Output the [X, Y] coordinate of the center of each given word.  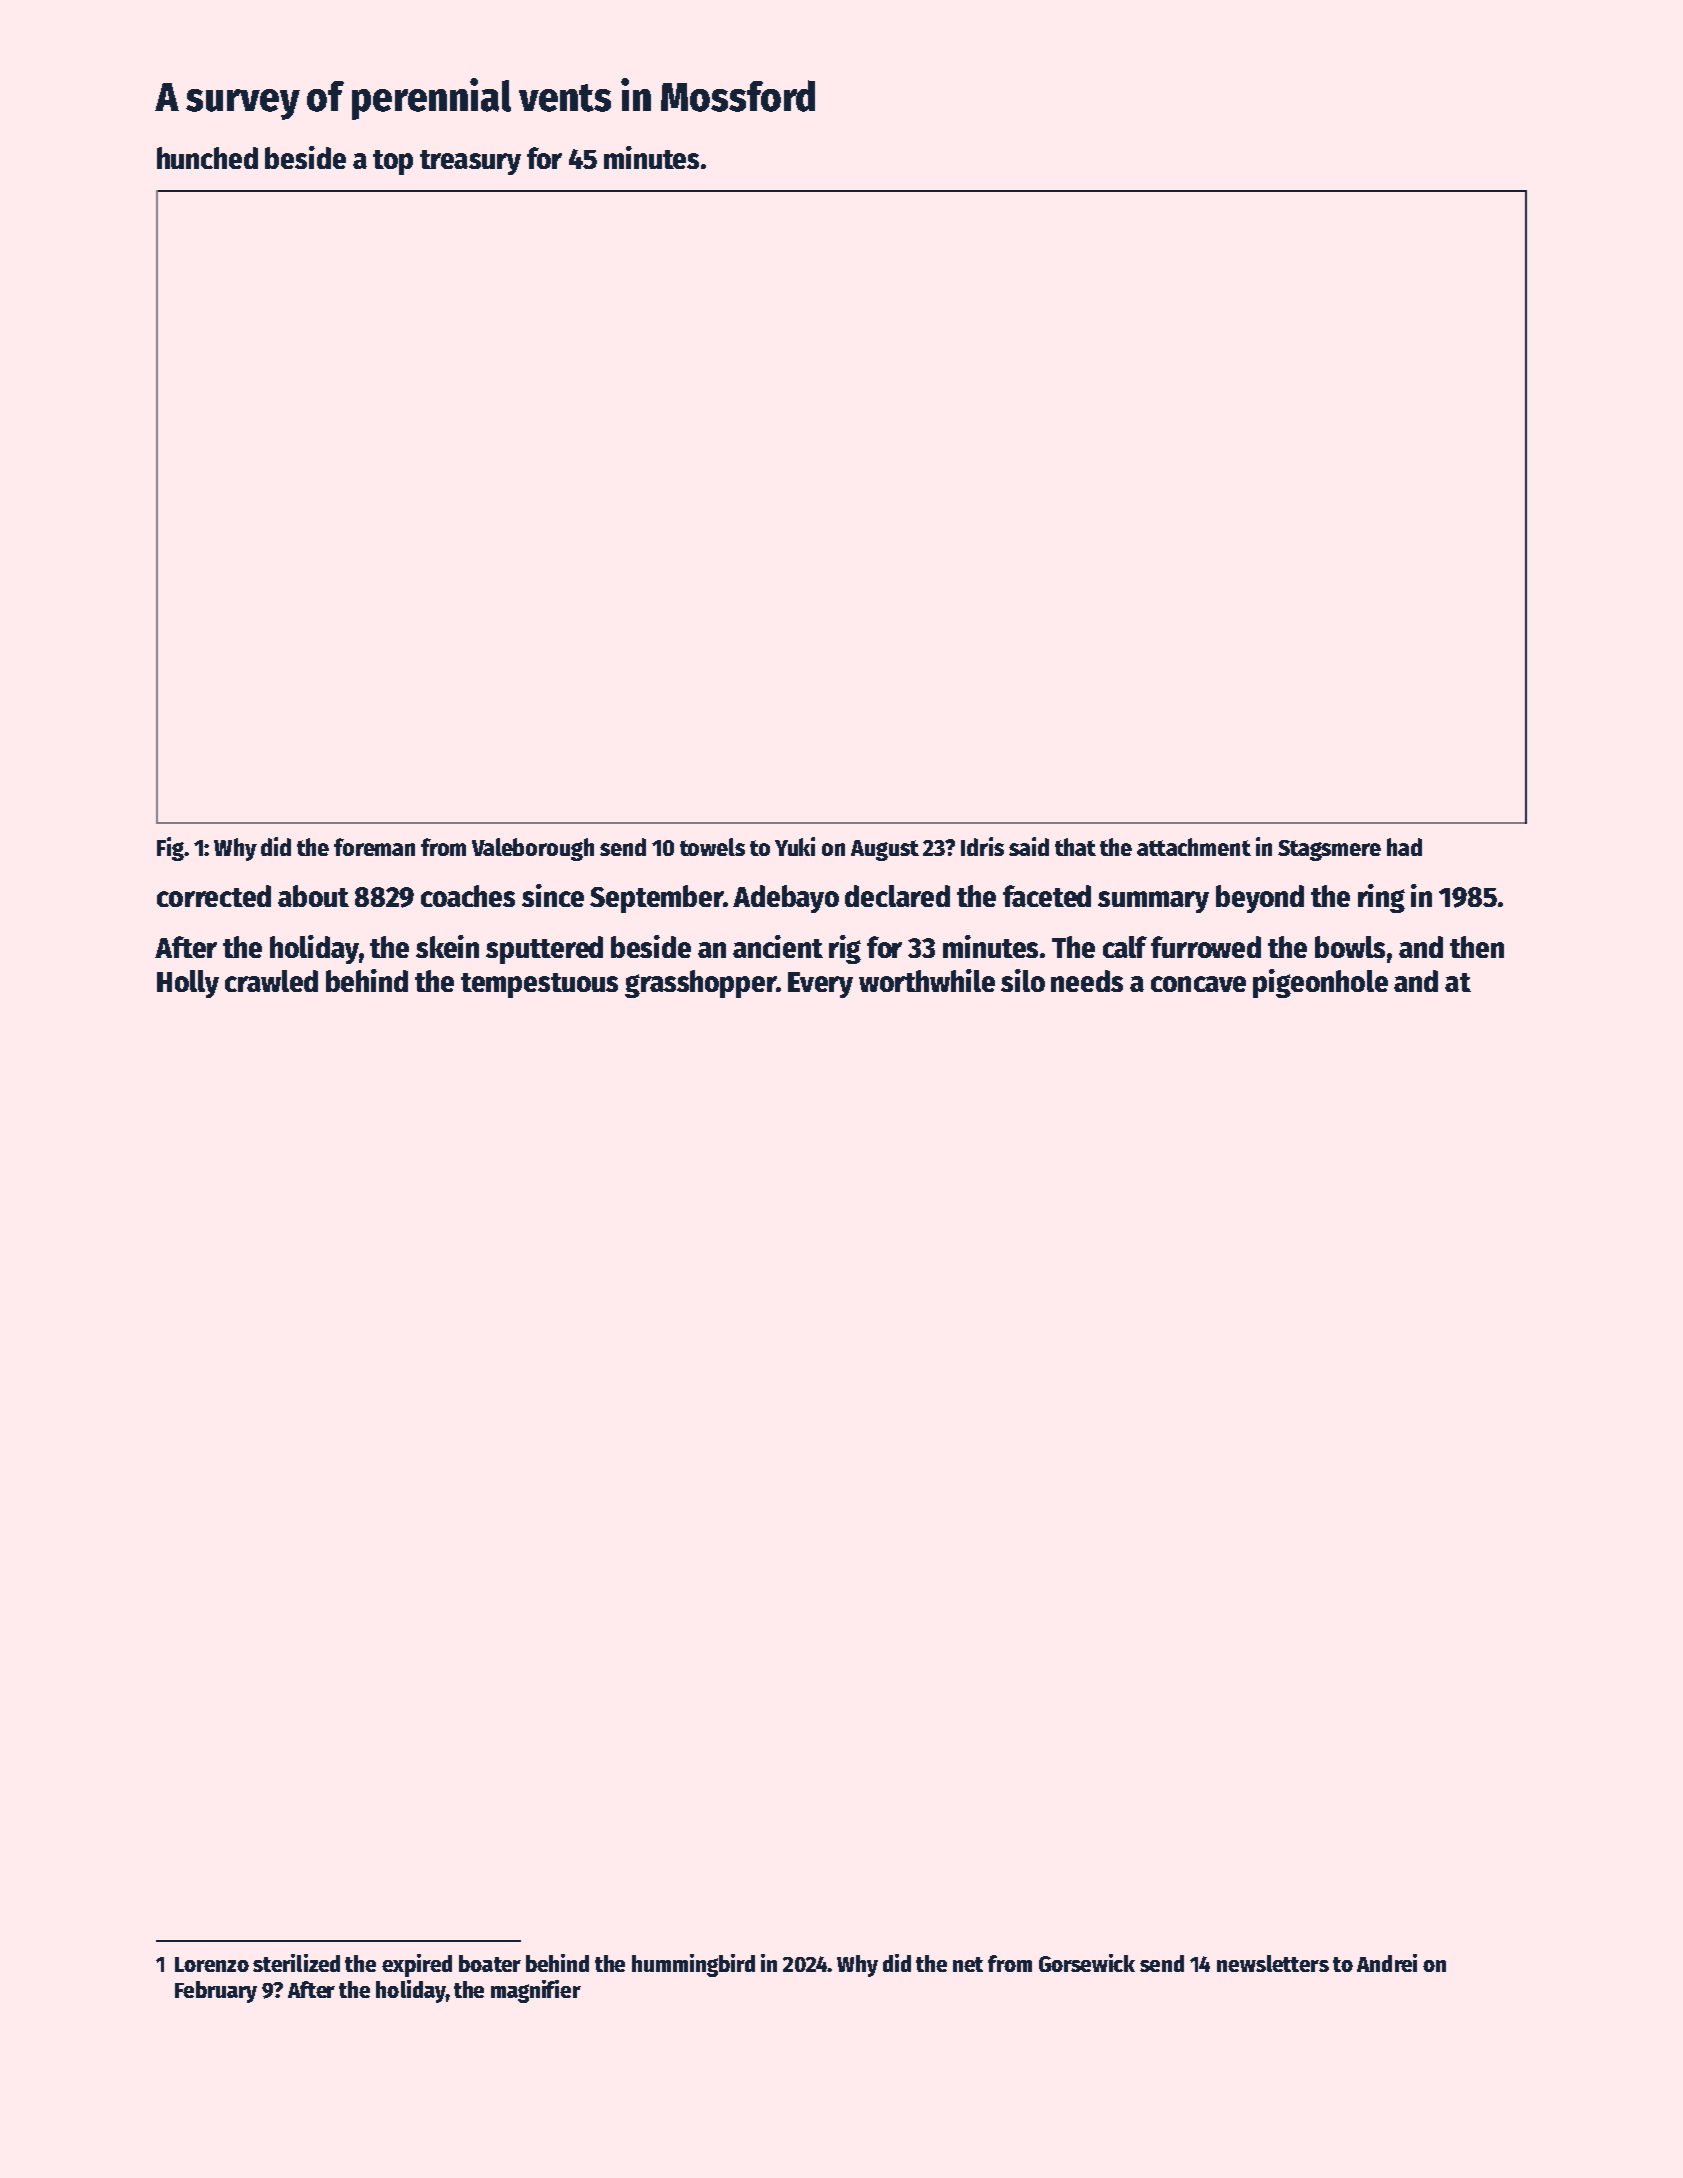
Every [820, 985]
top [393, 162]
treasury [470, 162]
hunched [207, 158]
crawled [271, 981]
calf [1125, 947]
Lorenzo [212, 1964]
